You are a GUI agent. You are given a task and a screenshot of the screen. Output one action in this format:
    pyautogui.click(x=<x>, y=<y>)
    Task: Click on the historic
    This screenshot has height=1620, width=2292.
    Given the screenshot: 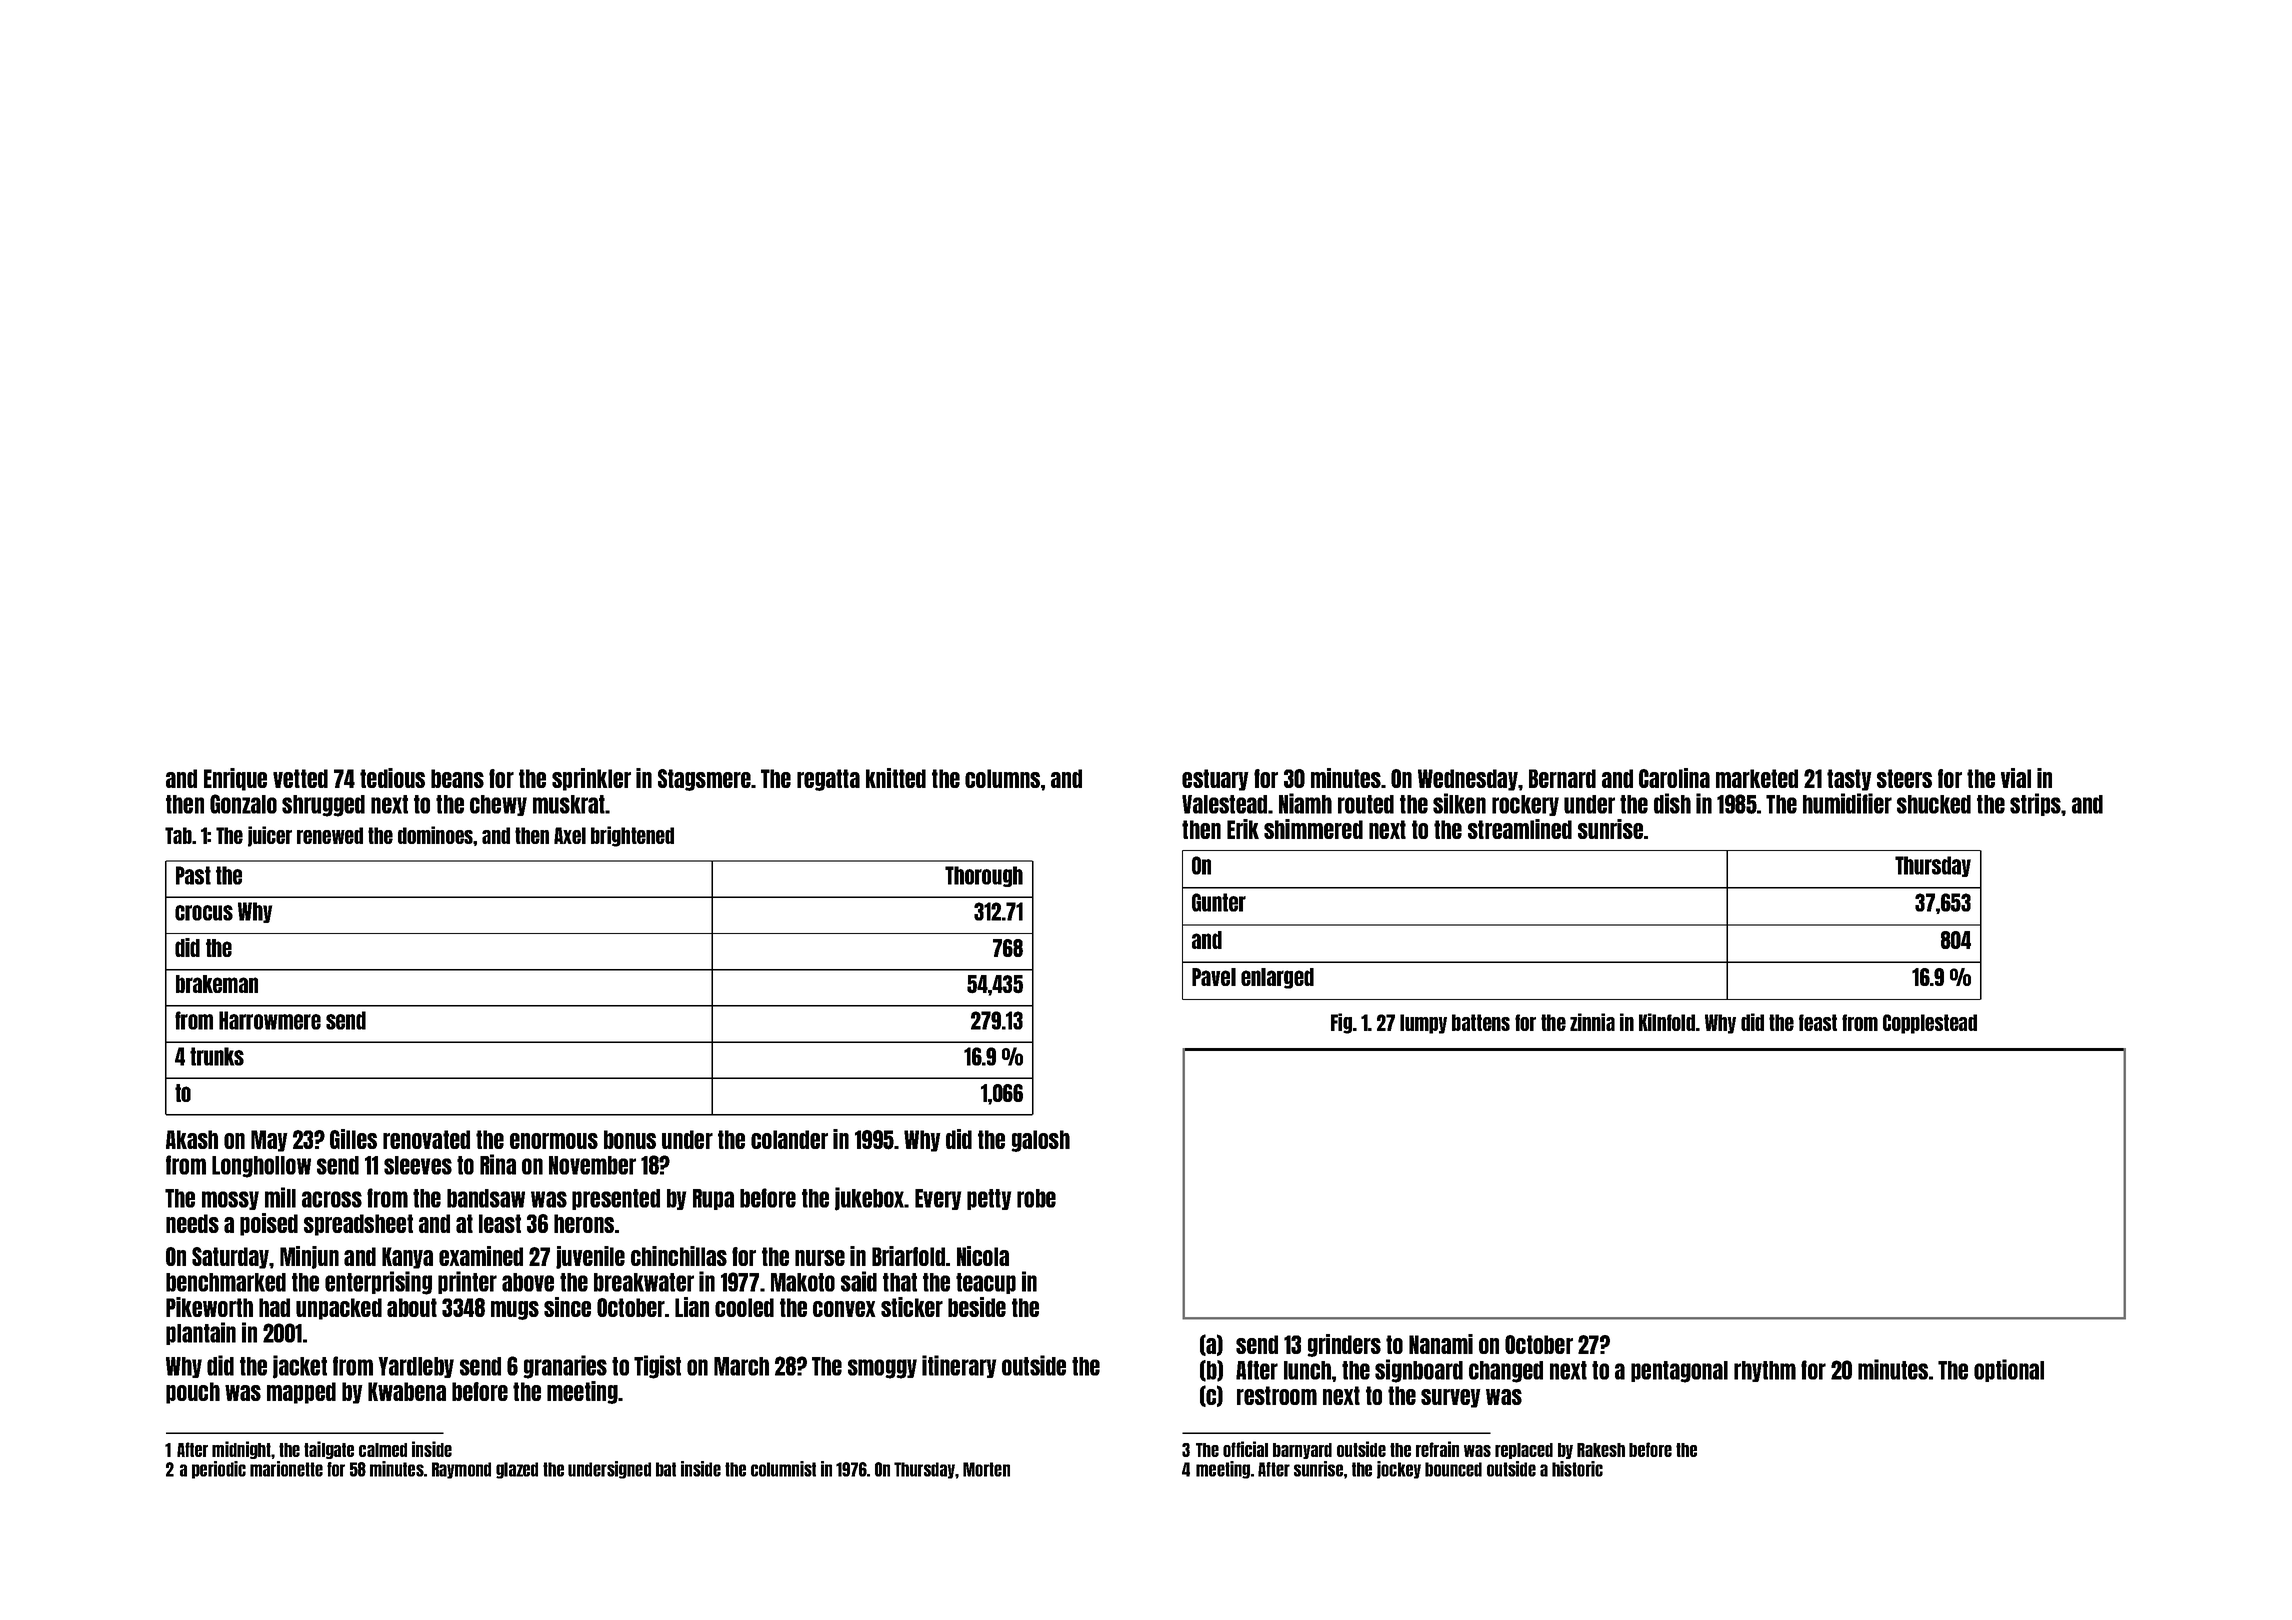 What is the action you would take?
    pyautogui.click(x=1577, y=1469)
